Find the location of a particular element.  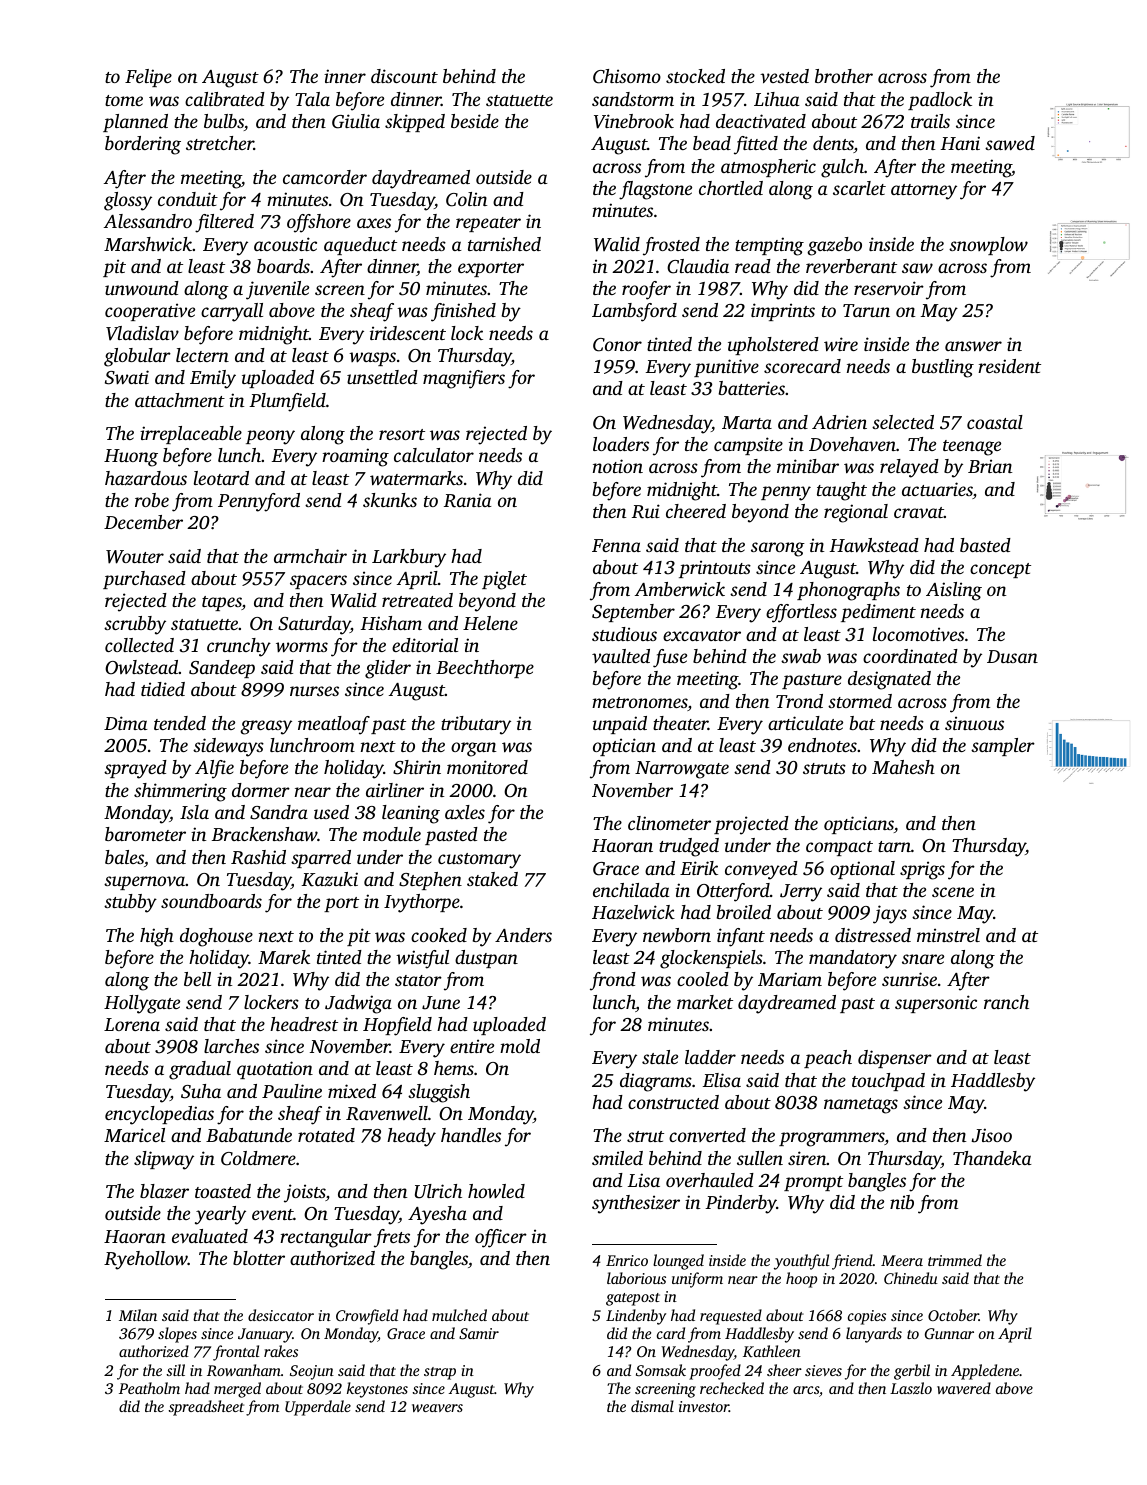

beside is located at coordinates (475, 121).
